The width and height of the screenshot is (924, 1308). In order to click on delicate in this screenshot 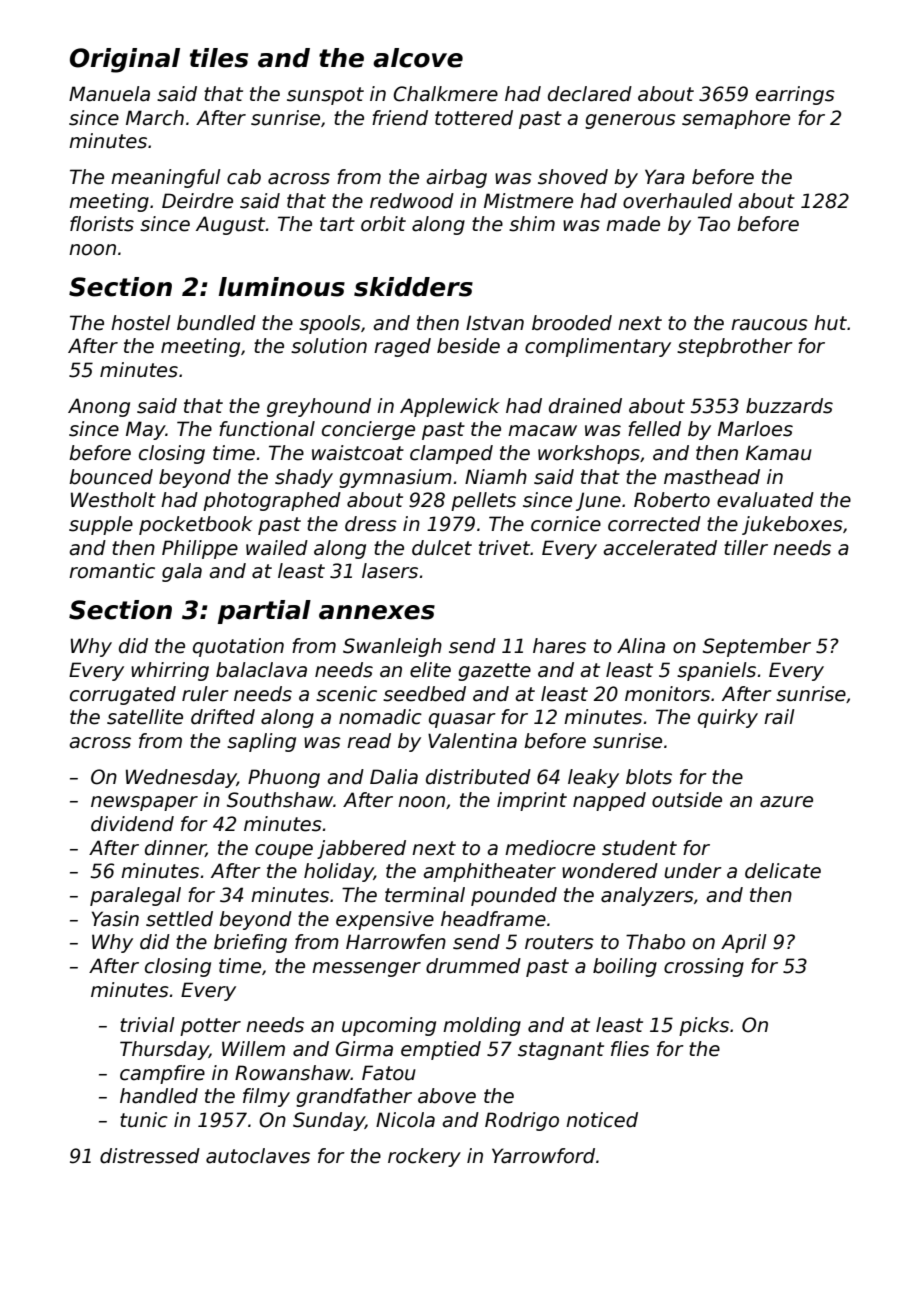, I will do `click(783, 871)`.
